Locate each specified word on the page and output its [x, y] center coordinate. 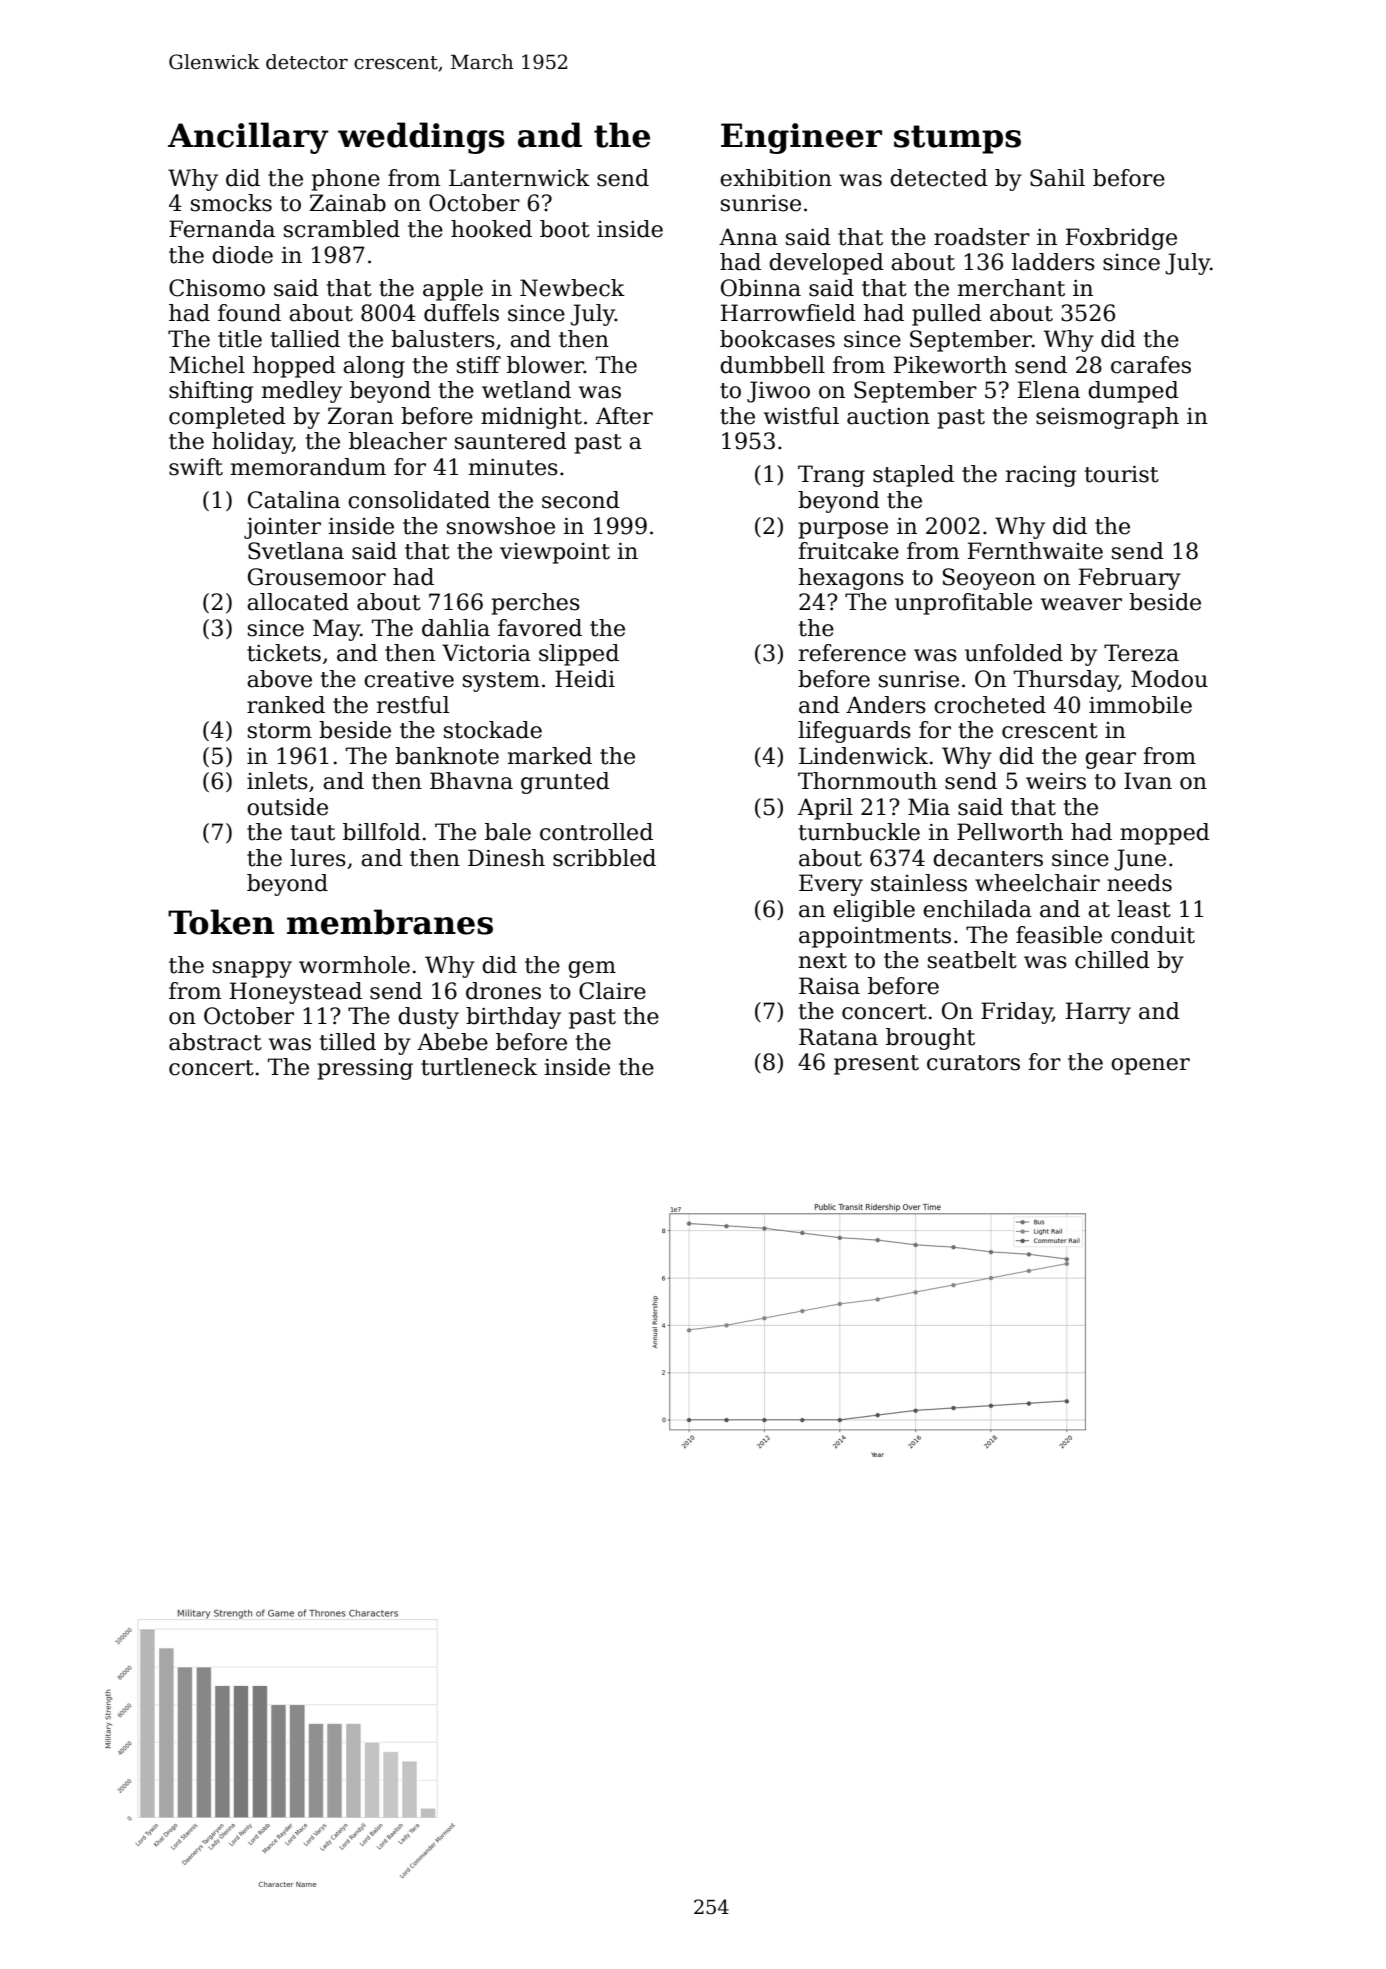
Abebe [452, 1042]
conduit [1153, 935]
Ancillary [248, 138]
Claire [612, 991]
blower [545, 365]
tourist [1122, 474]
